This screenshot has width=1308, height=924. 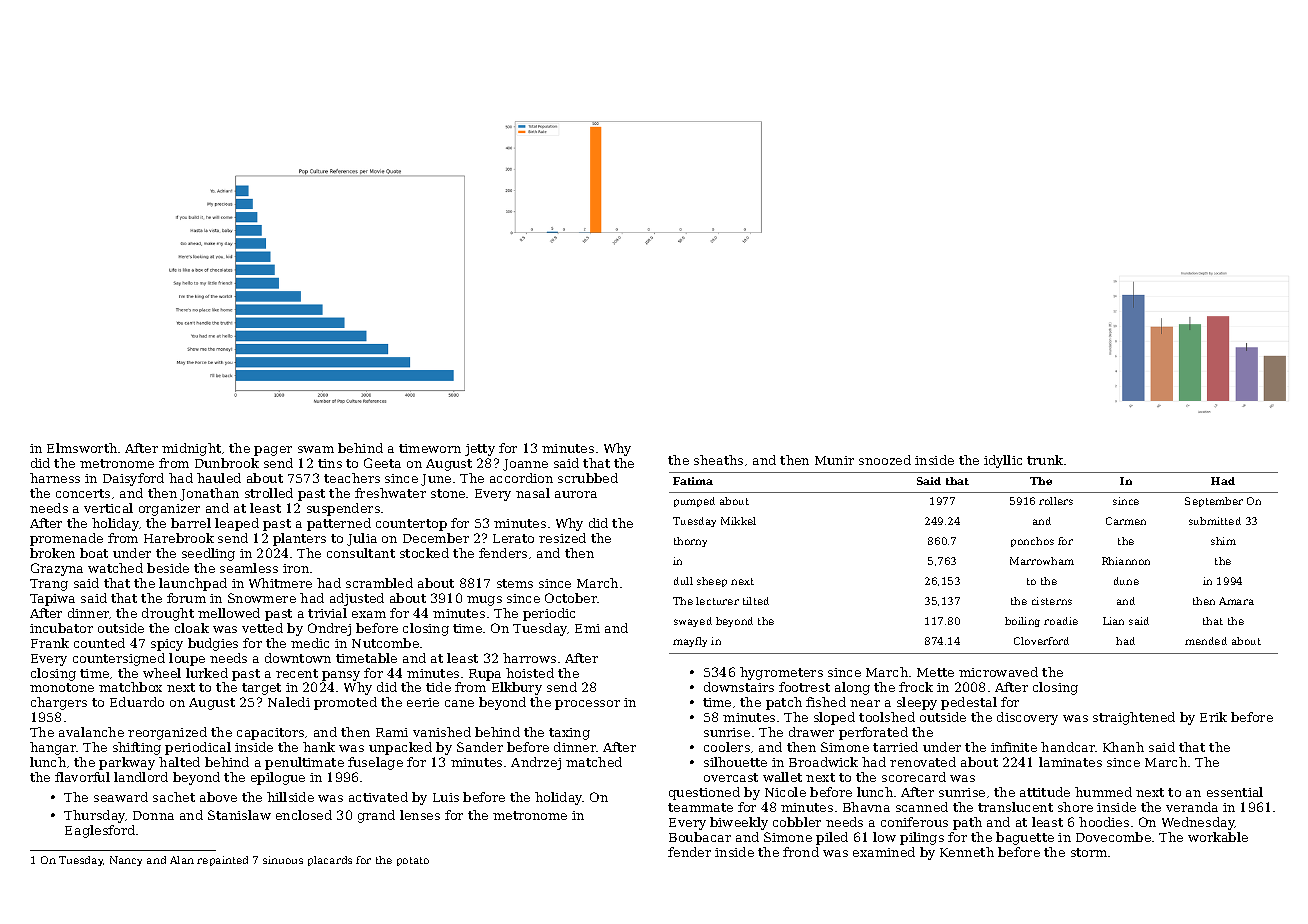 What do you see at coordinates (1022, 622) in the screenshot?
I see `boiling` at bounding box center [1022, 622].
